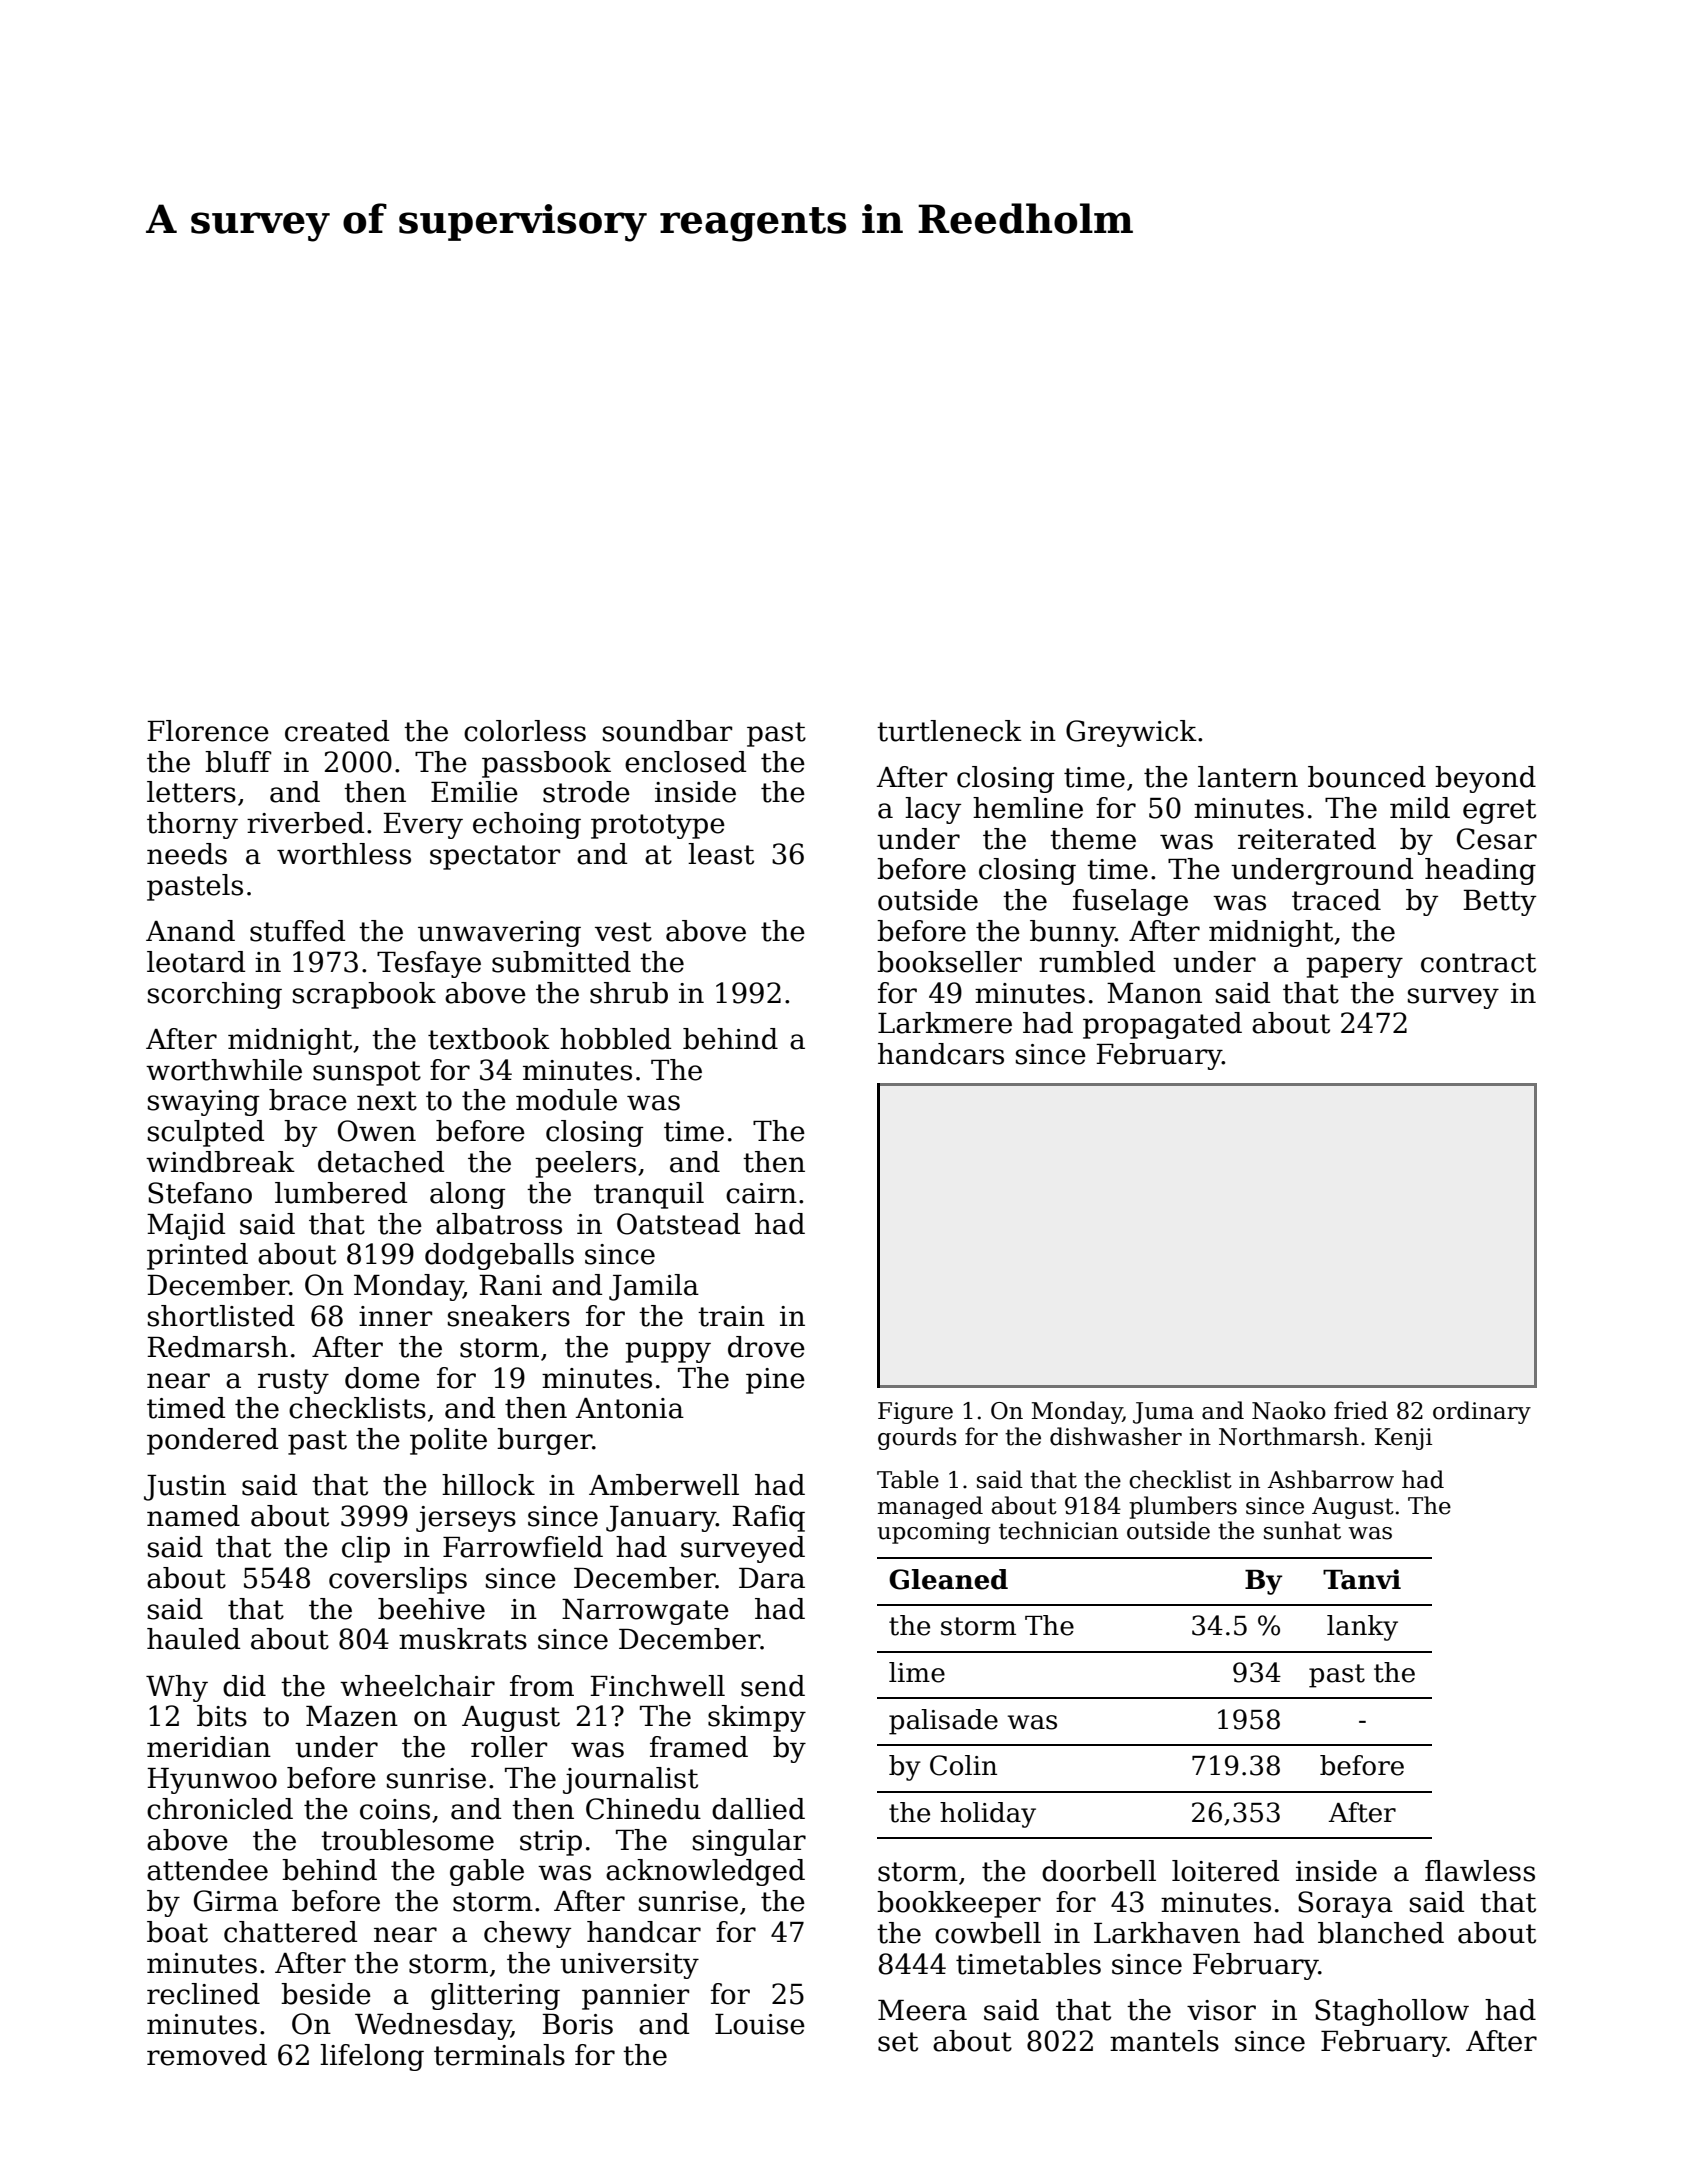 The width and height of the screenshot is (1683, 2178). What do you see at coordinates (193, 1516) in the screenshot?
I see `named` at bounding box center [193, 1516].
